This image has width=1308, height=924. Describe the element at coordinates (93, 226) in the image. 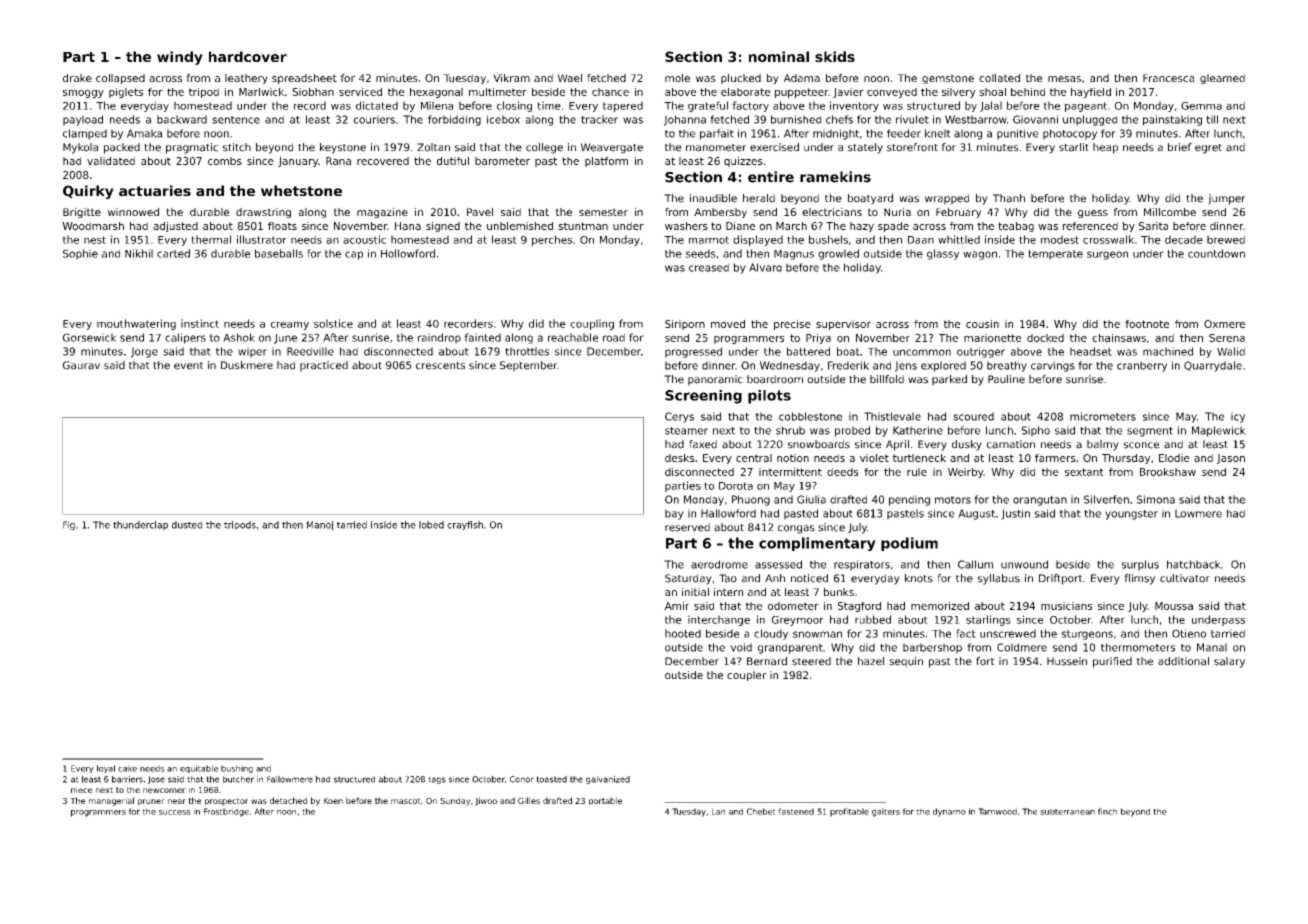

I see `Woodmarsh` at that location.
